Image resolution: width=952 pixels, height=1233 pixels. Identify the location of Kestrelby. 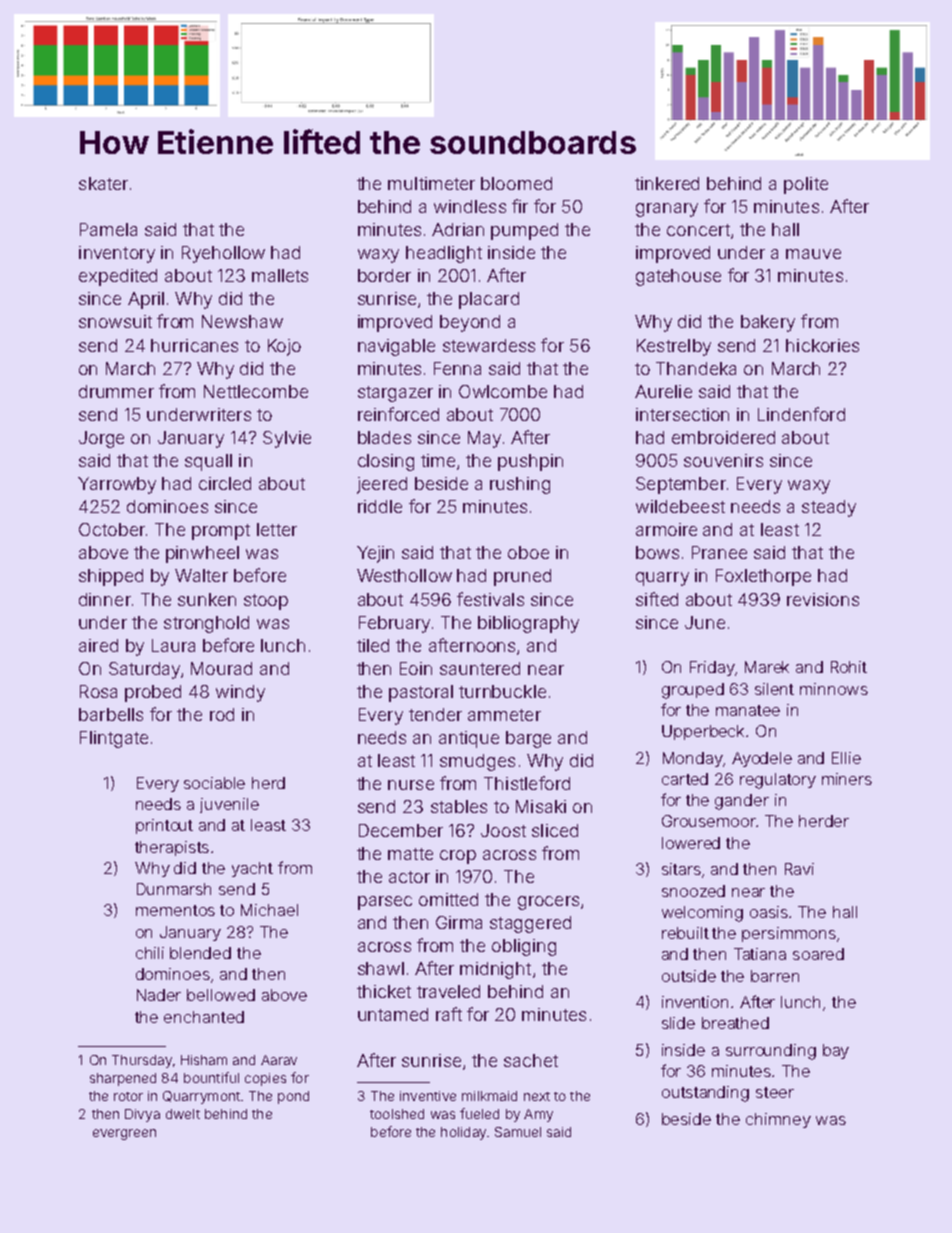
(674, 347).
